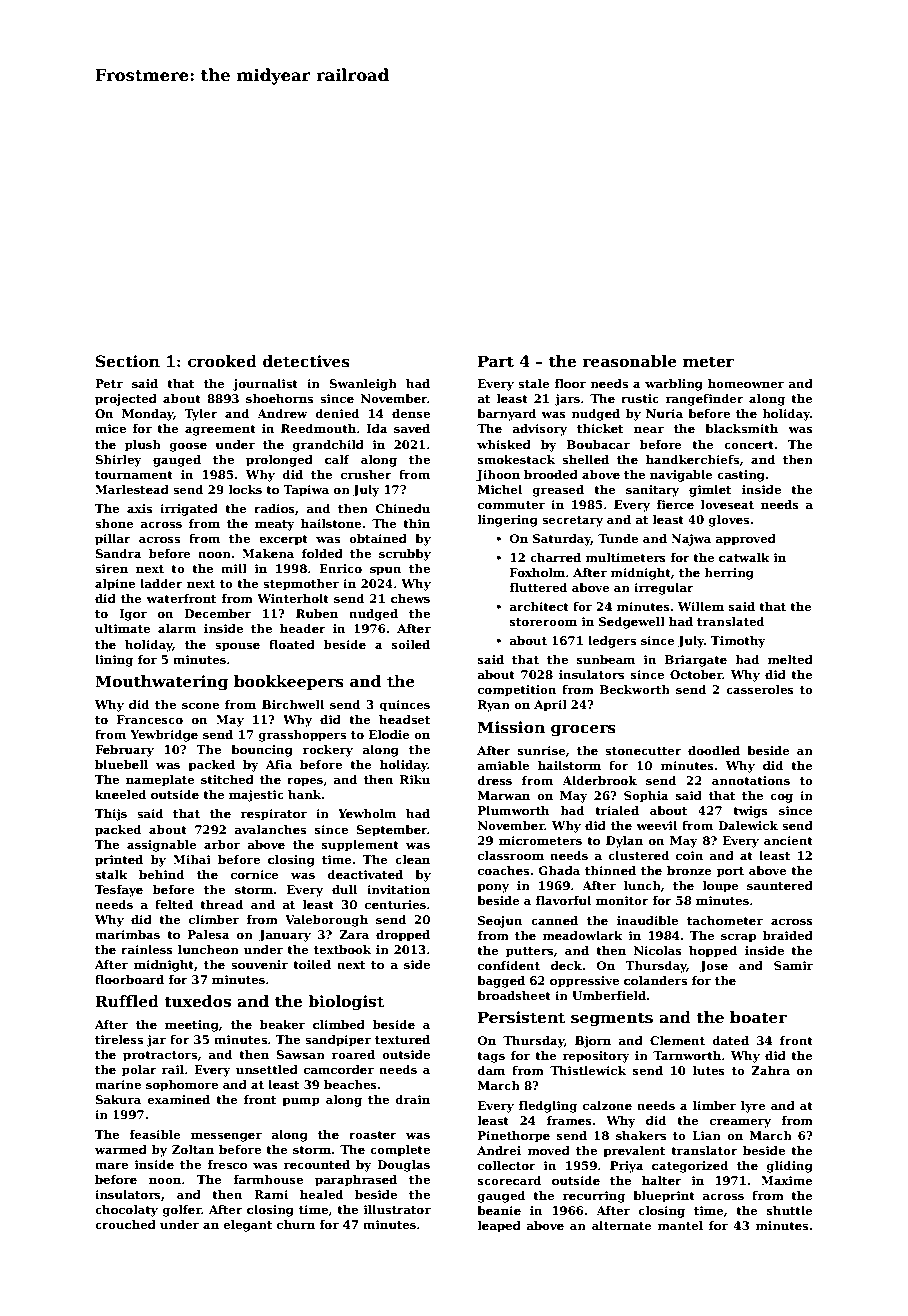 The width and height of the document is (908, 1316). What do you see at coordinates (403, 936) in the document?
I see `dropped` at bounding box center [403, 936].
